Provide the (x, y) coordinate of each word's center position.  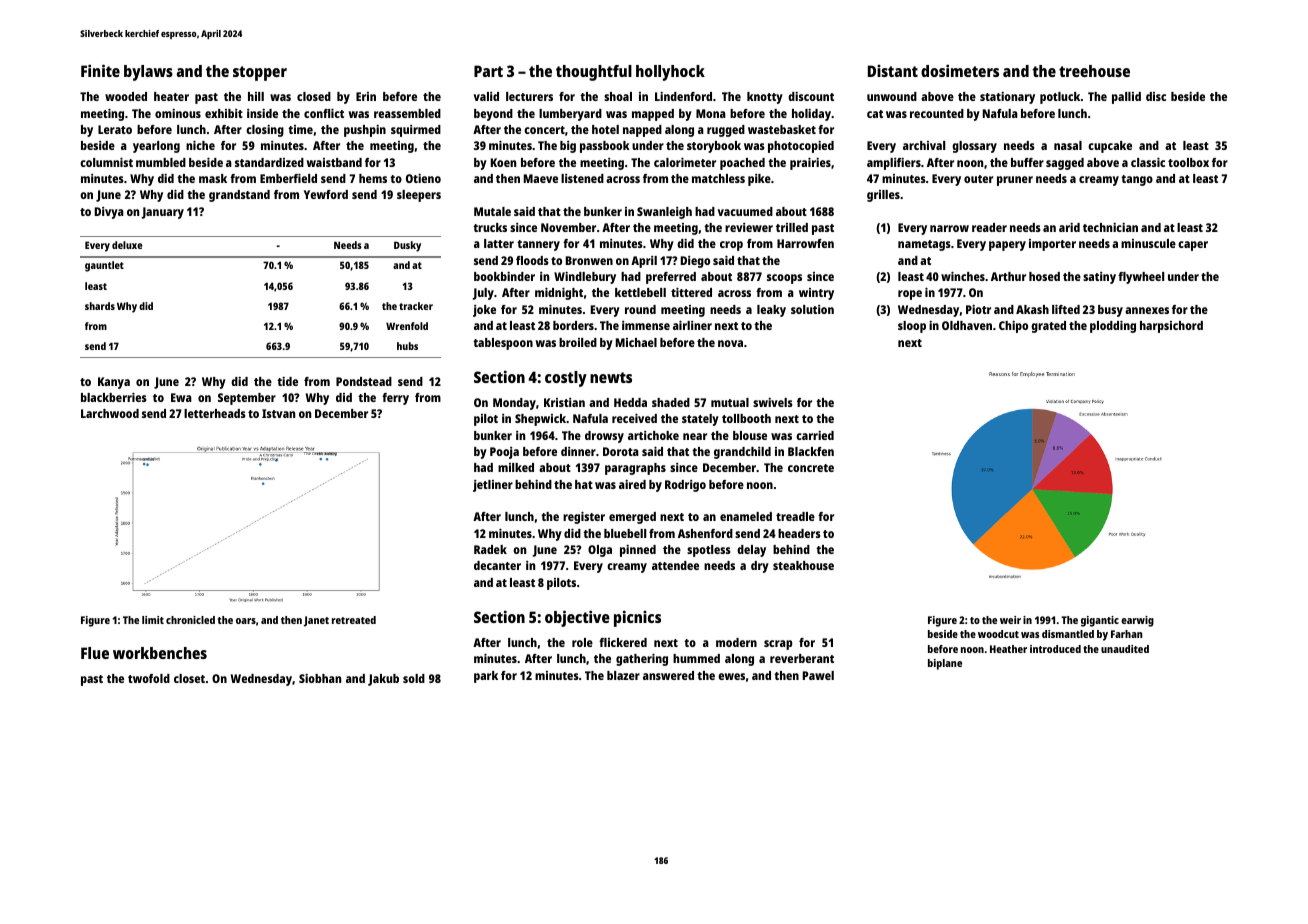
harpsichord (1171, 327)
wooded (126, 96)
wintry (816, 294)
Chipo (1013, 327)
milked (516, 467)
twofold (149, 678)
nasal (1068, 145)
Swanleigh (664, 213)
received (634, 418)
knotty (765, 98)
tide (287, 381)
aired (632, 484)
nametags (924, 245)
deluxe (127, 245)
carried (815, 435)
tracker (416, 306)
